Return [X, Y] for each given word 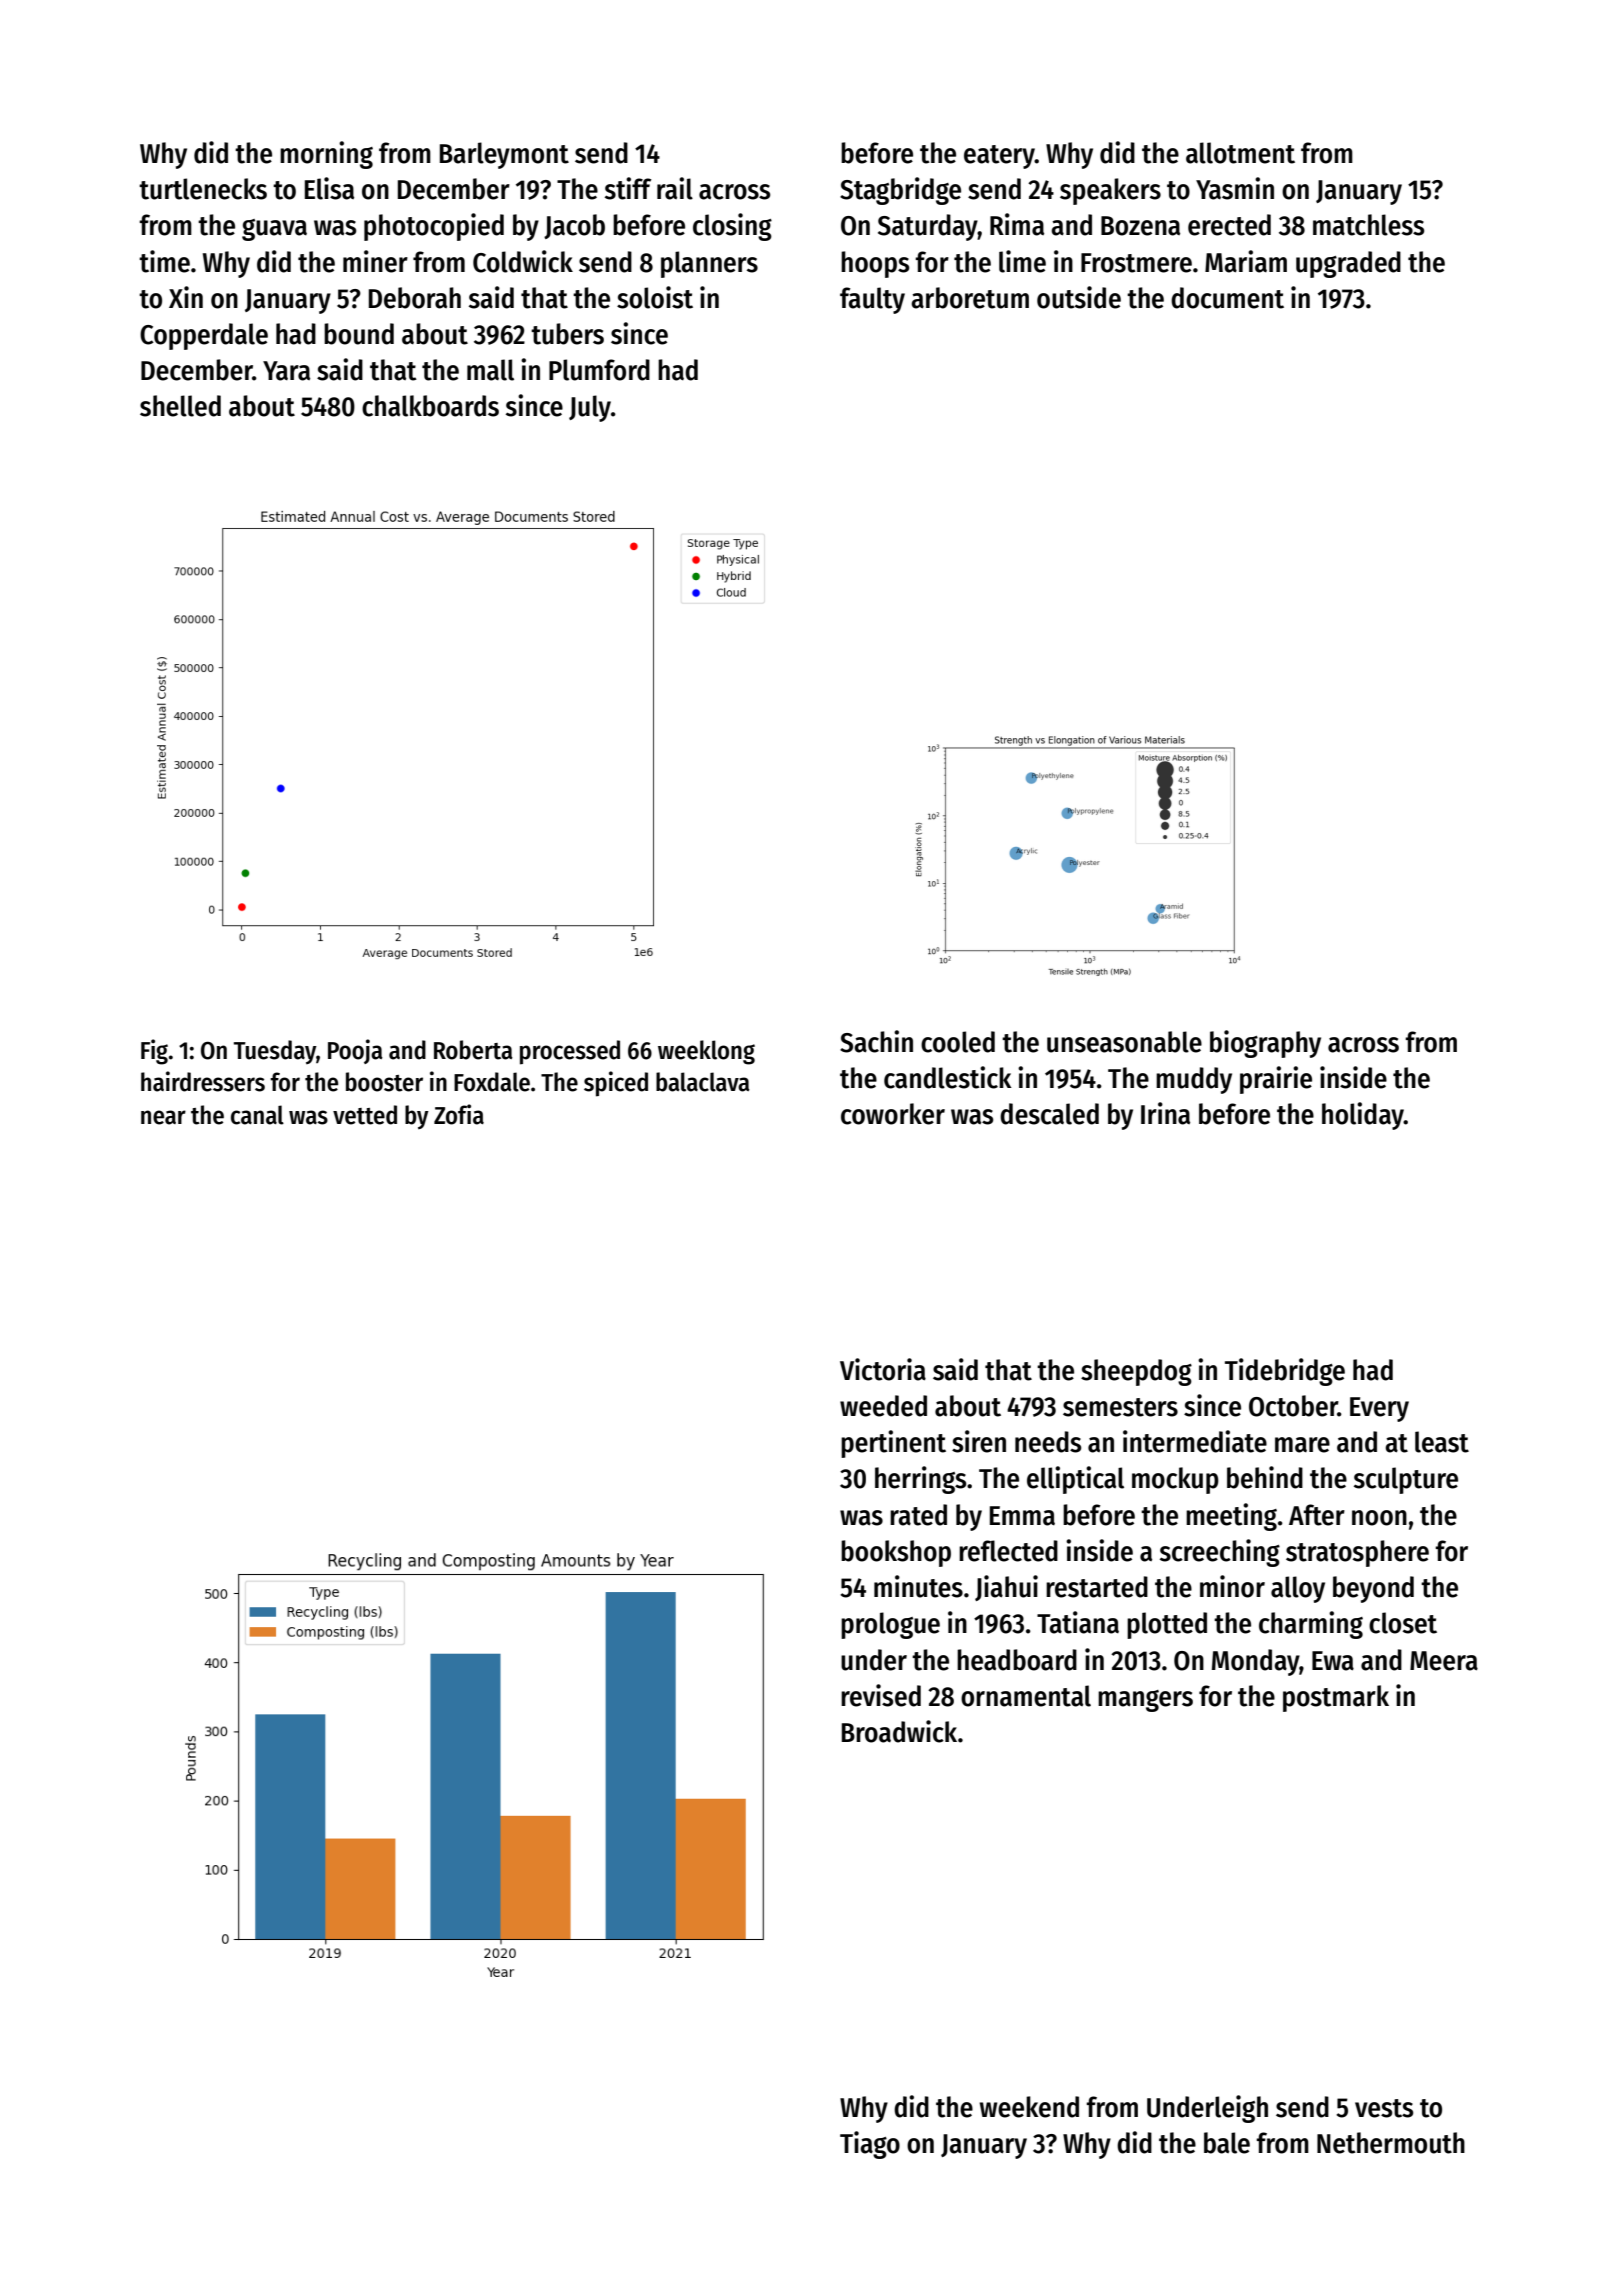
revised [881, 1695]
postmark [1336, 1698]
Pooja [355, 1051]
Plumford [599, 370]
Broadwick [899, 1731]
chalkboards [430, 406]
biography [1265, 1044]
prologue [890, 1625]
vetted [365, 1115]
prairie [1276, 1080]
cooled [958, 1042]
